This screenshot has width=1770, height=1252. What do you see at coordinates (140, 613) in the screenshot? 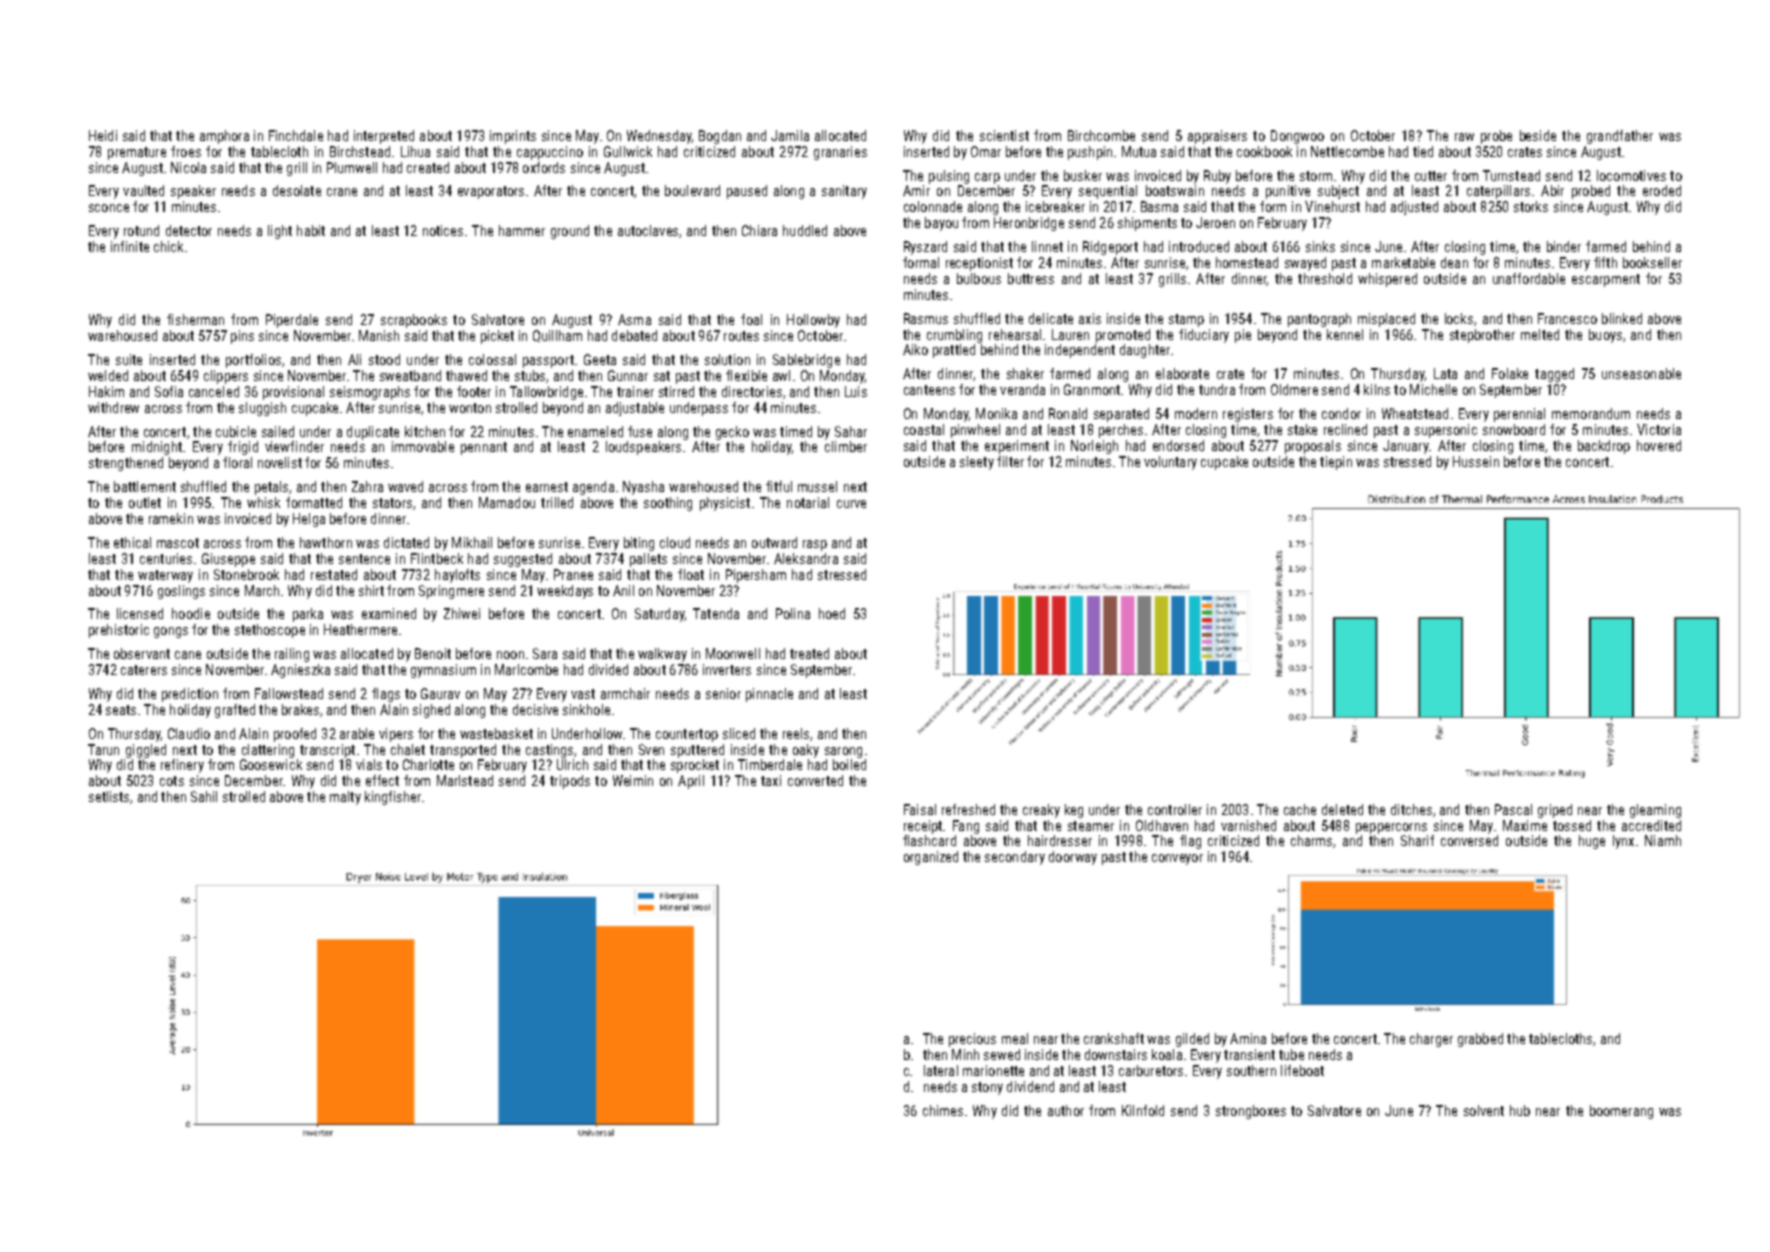
I see `licensed` at bounding box center [140, 613].
